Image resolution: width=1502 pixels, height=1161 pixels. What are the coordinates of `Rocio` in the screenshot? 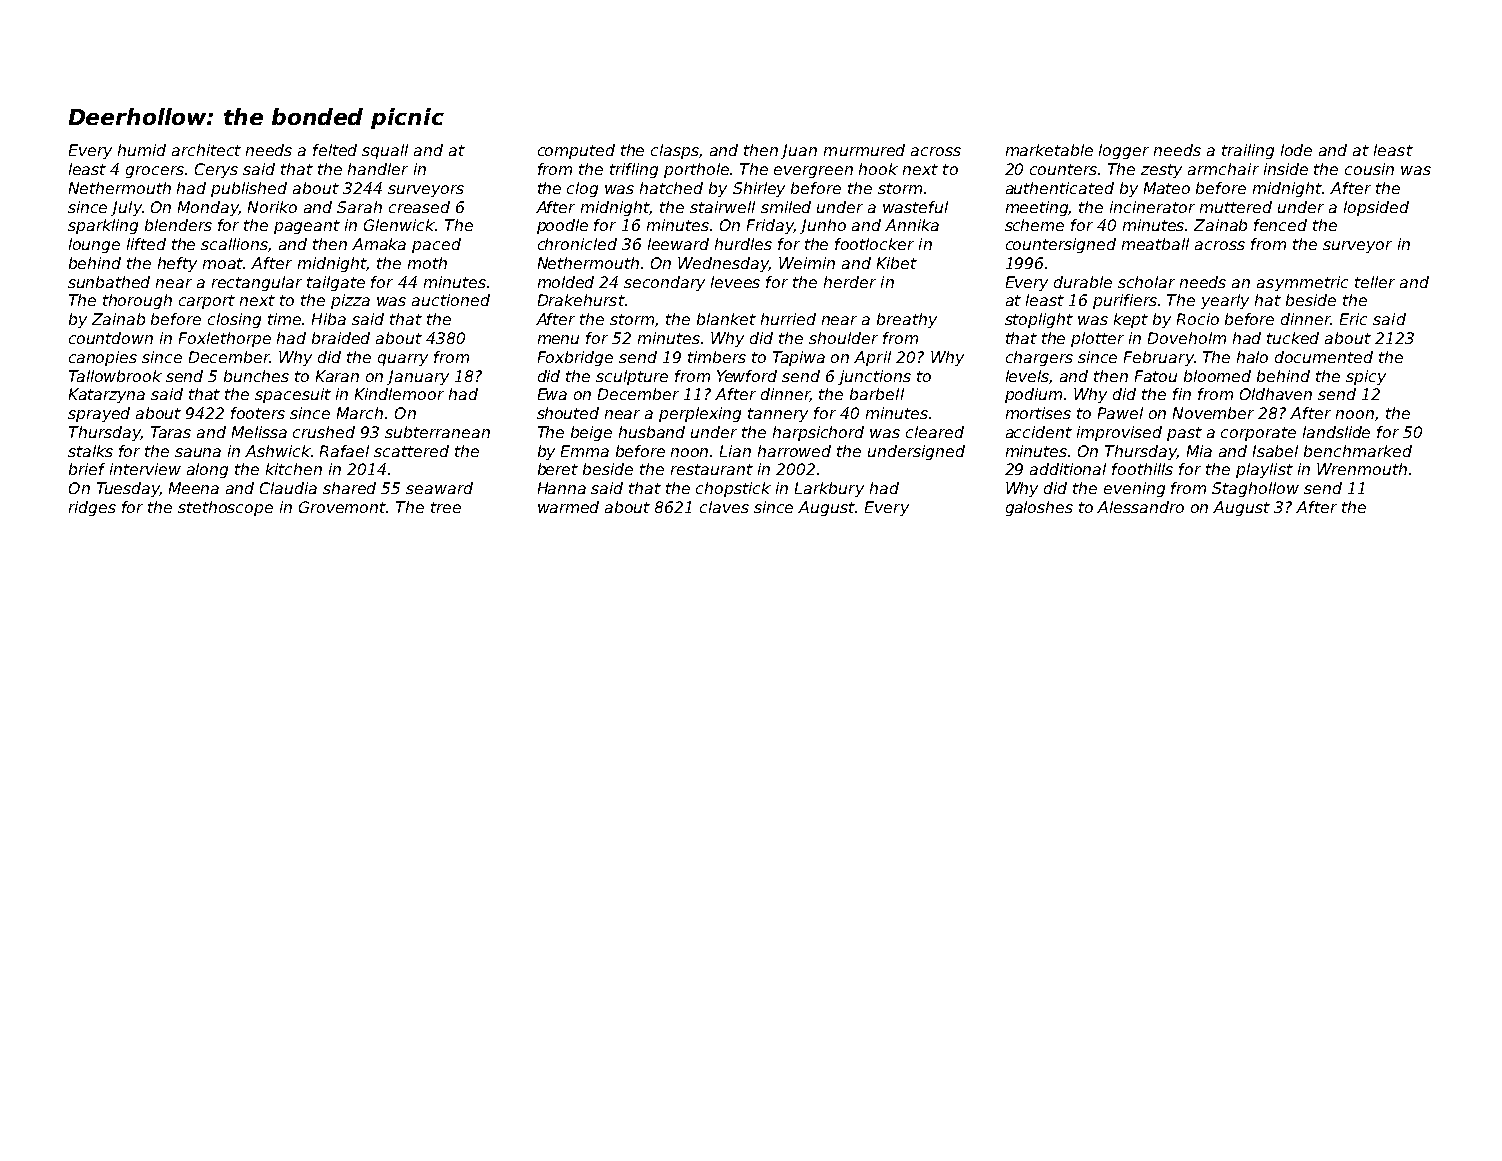 It's located at (1198, 319).
